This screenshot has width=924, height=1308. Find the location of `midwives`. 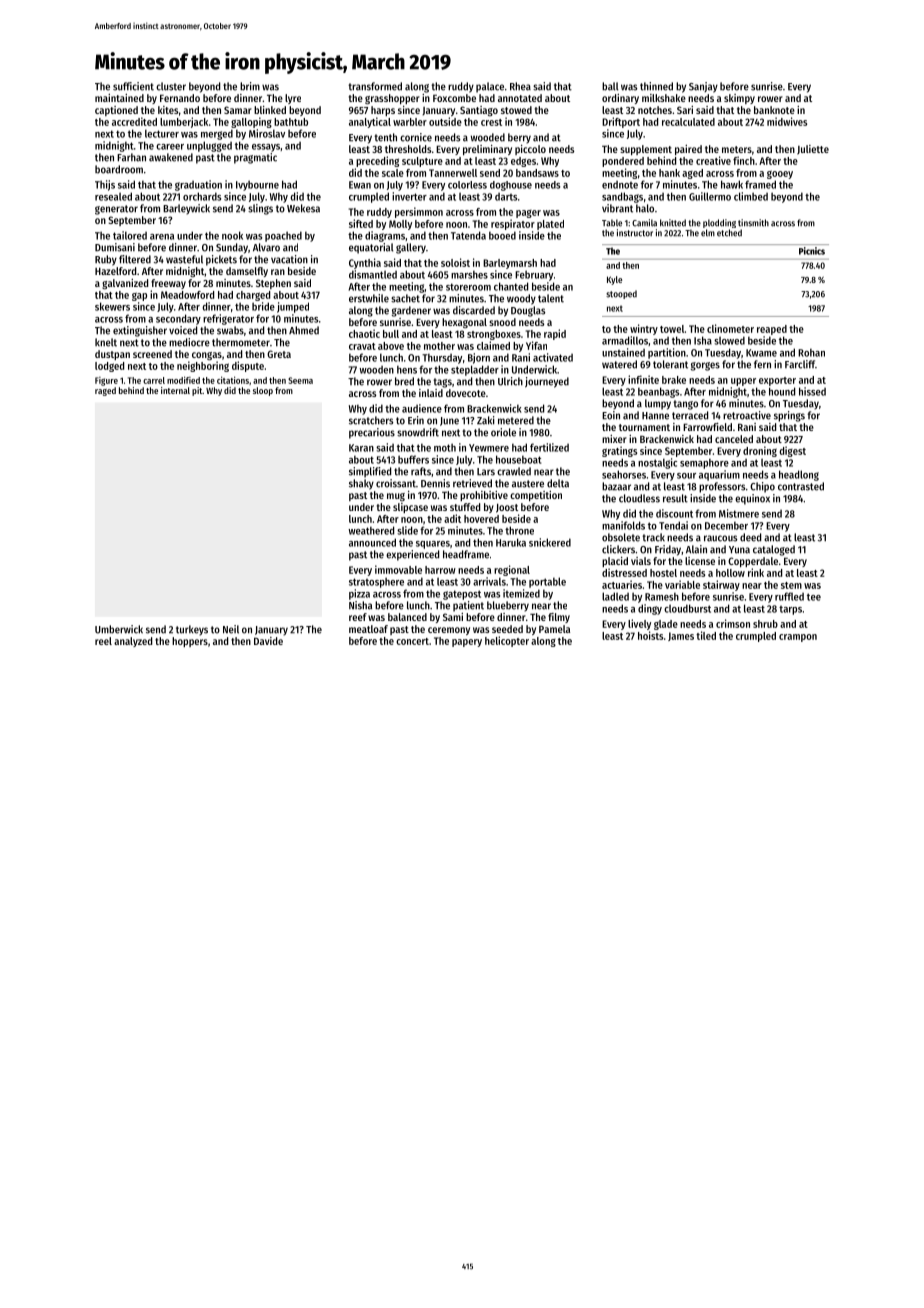

midwives is located at coordinates (787, 121).
